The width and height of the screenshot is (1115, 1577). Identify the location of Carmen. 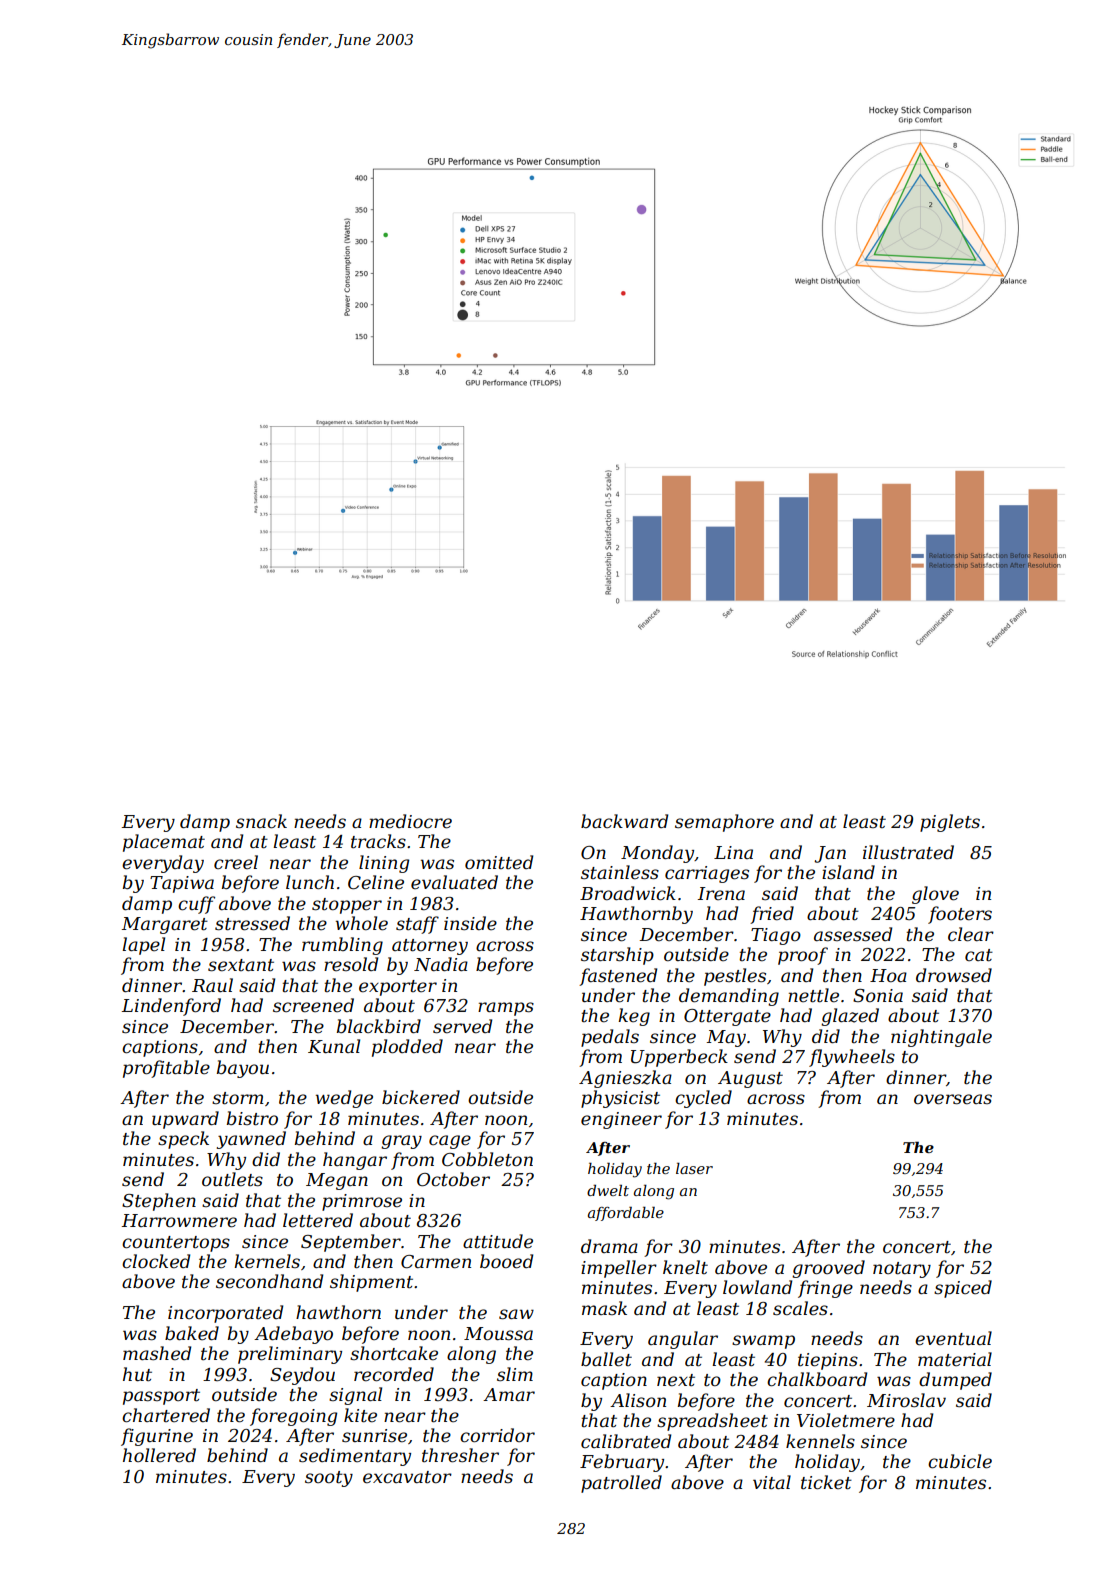
(436, 1262).
